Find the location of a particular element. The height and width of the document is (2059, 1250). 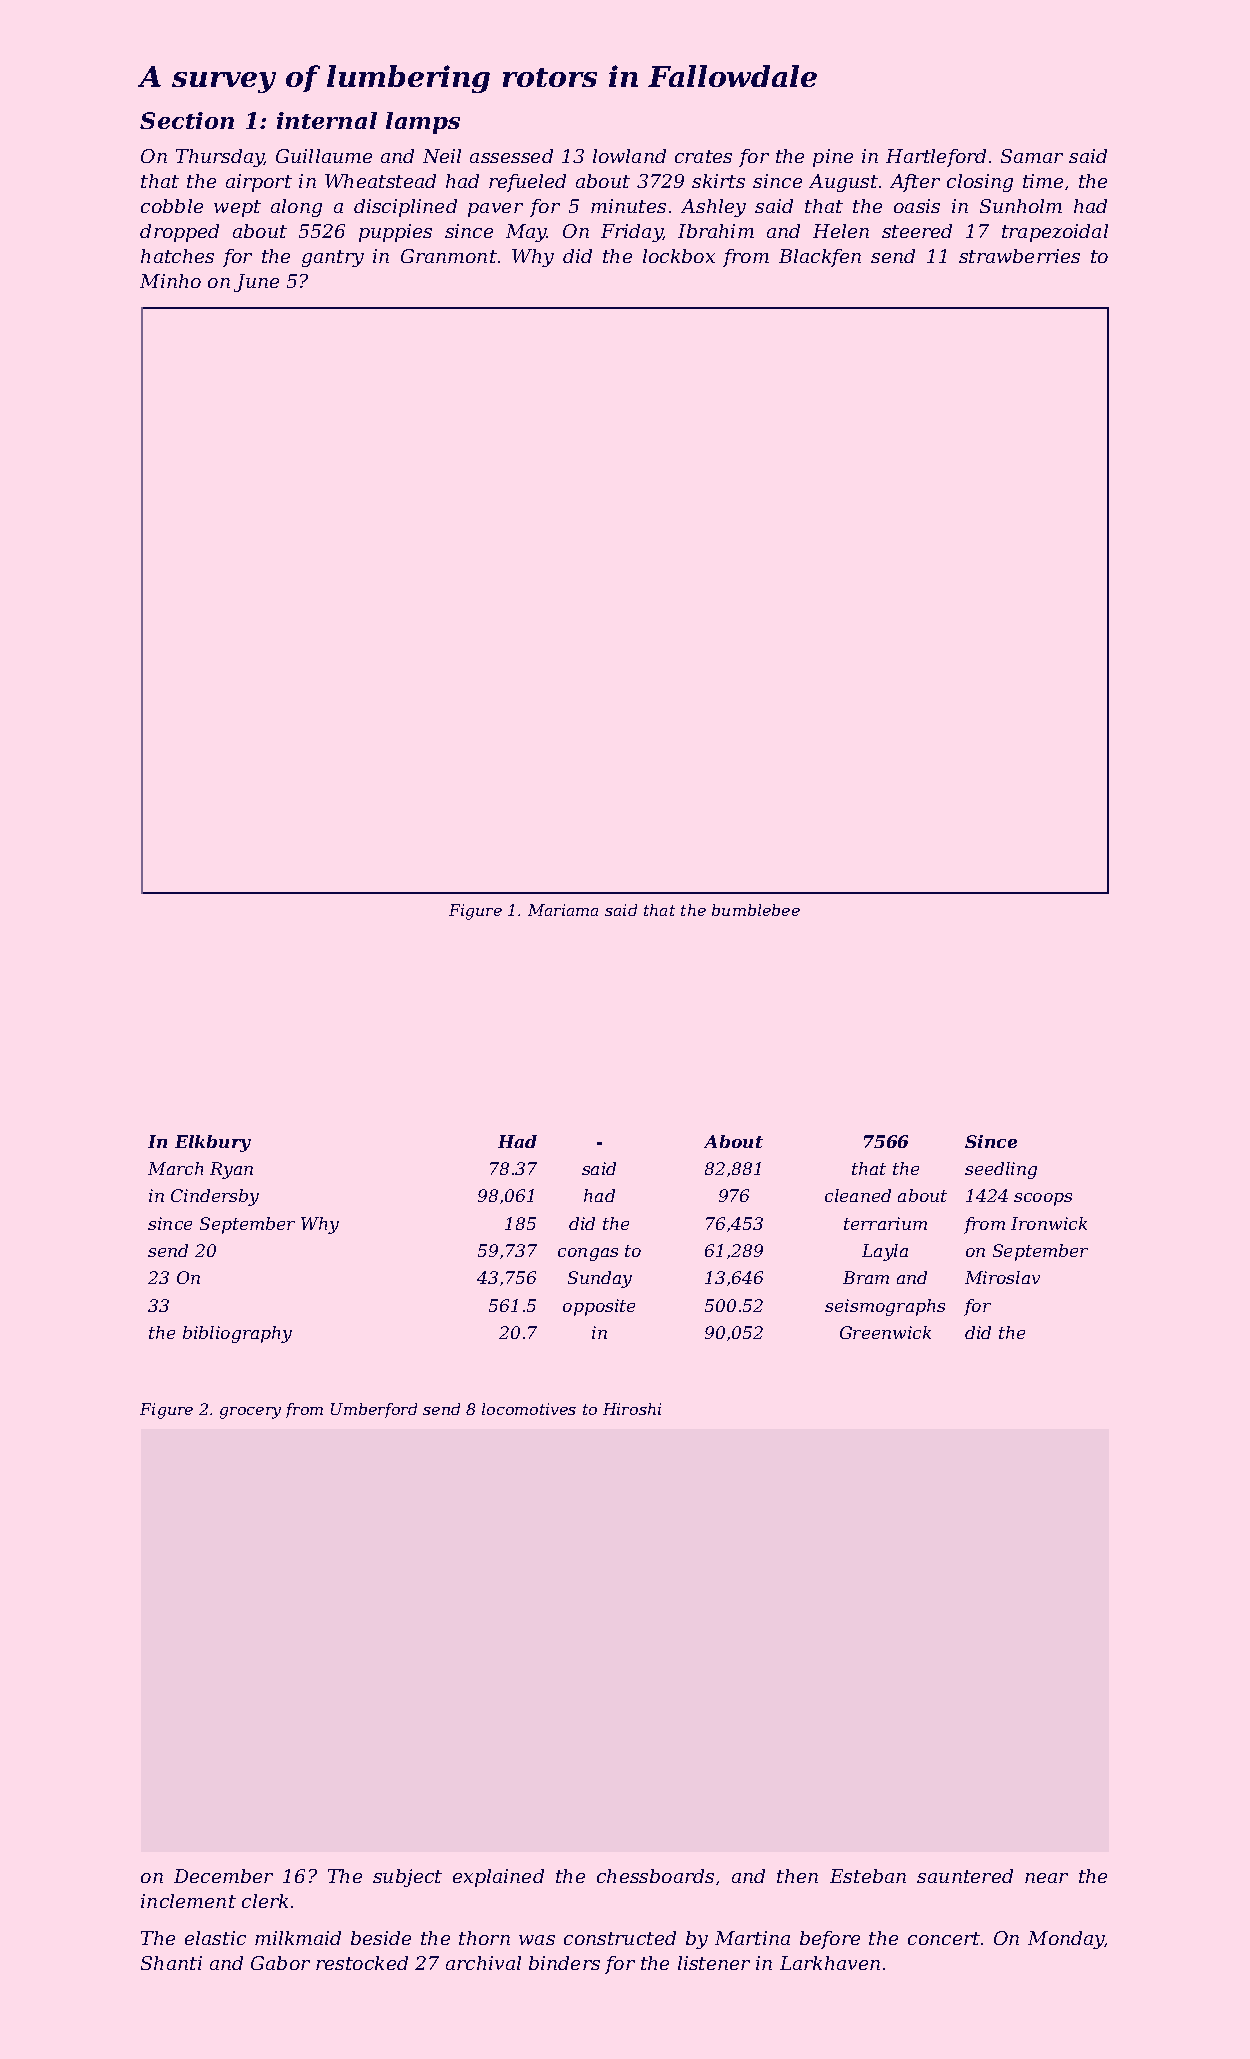

steered is located at coordinates (917, 231).
